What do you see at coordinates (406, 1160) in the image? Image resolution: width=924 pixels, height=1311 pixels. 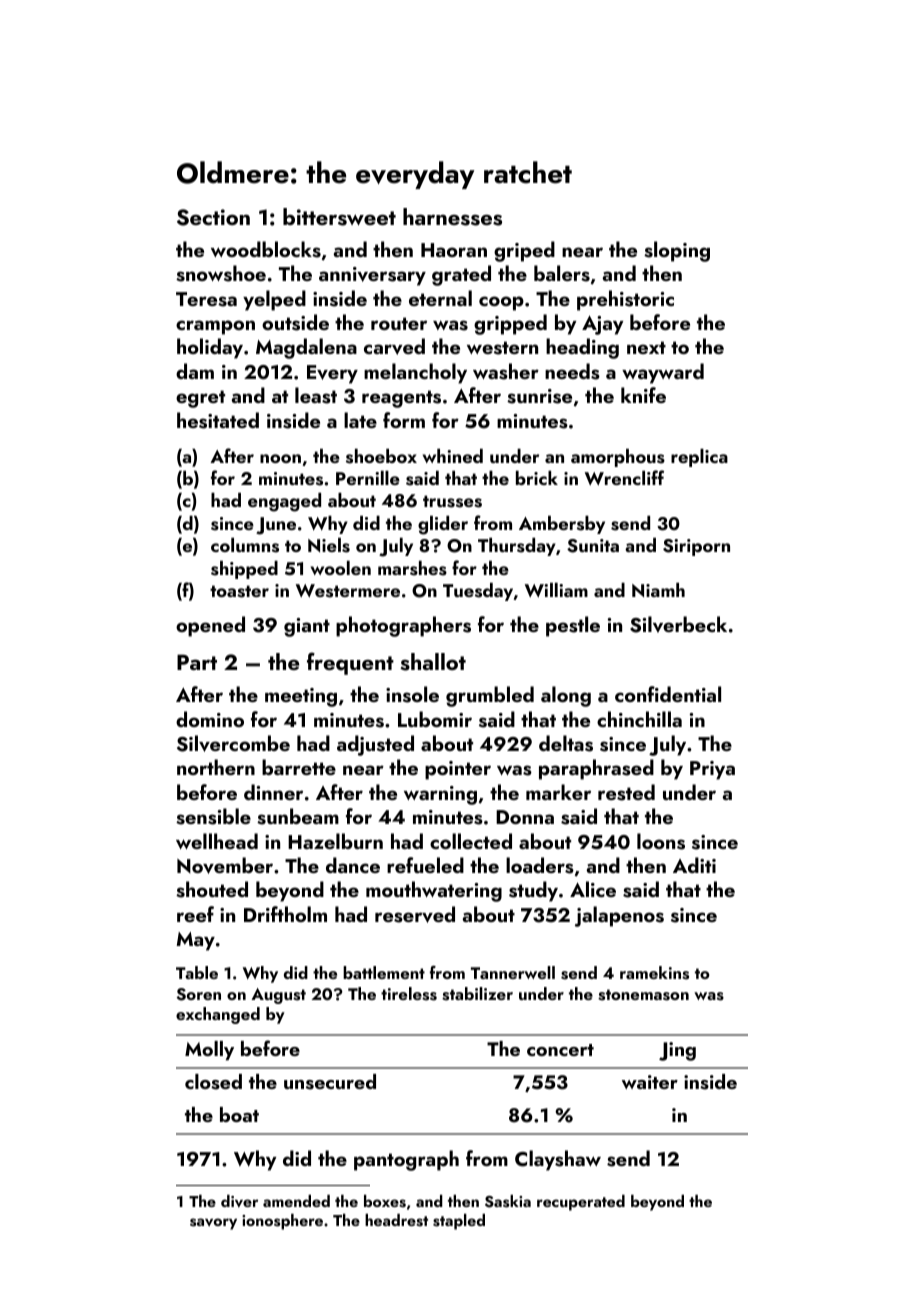 I see `pantograph` at bounding box center [406, 1160].
